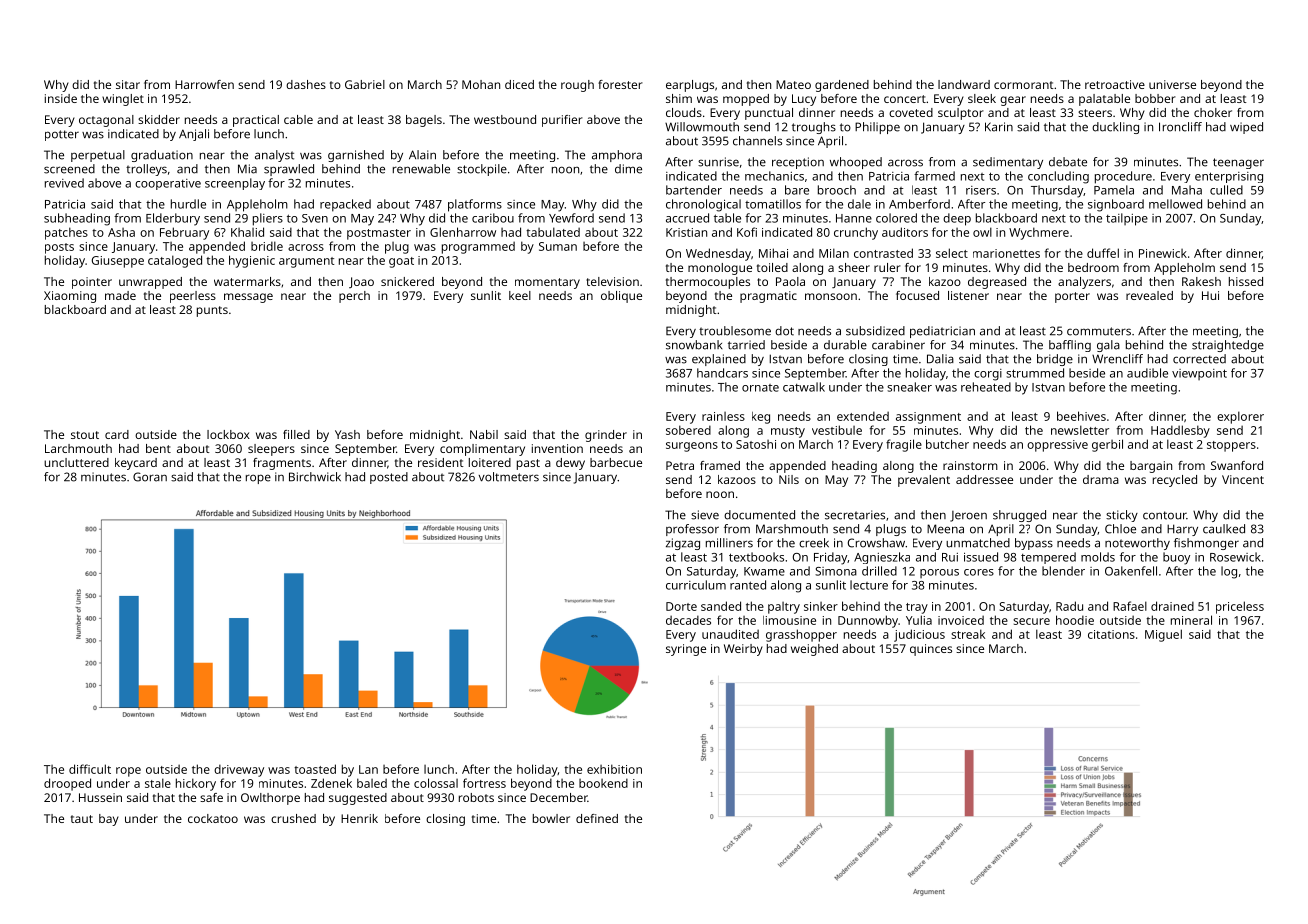 The width and height of the document is (1308, 924). Describe the element at coordinates (1115, 84) in the document. I see `retroactive` at that location.
